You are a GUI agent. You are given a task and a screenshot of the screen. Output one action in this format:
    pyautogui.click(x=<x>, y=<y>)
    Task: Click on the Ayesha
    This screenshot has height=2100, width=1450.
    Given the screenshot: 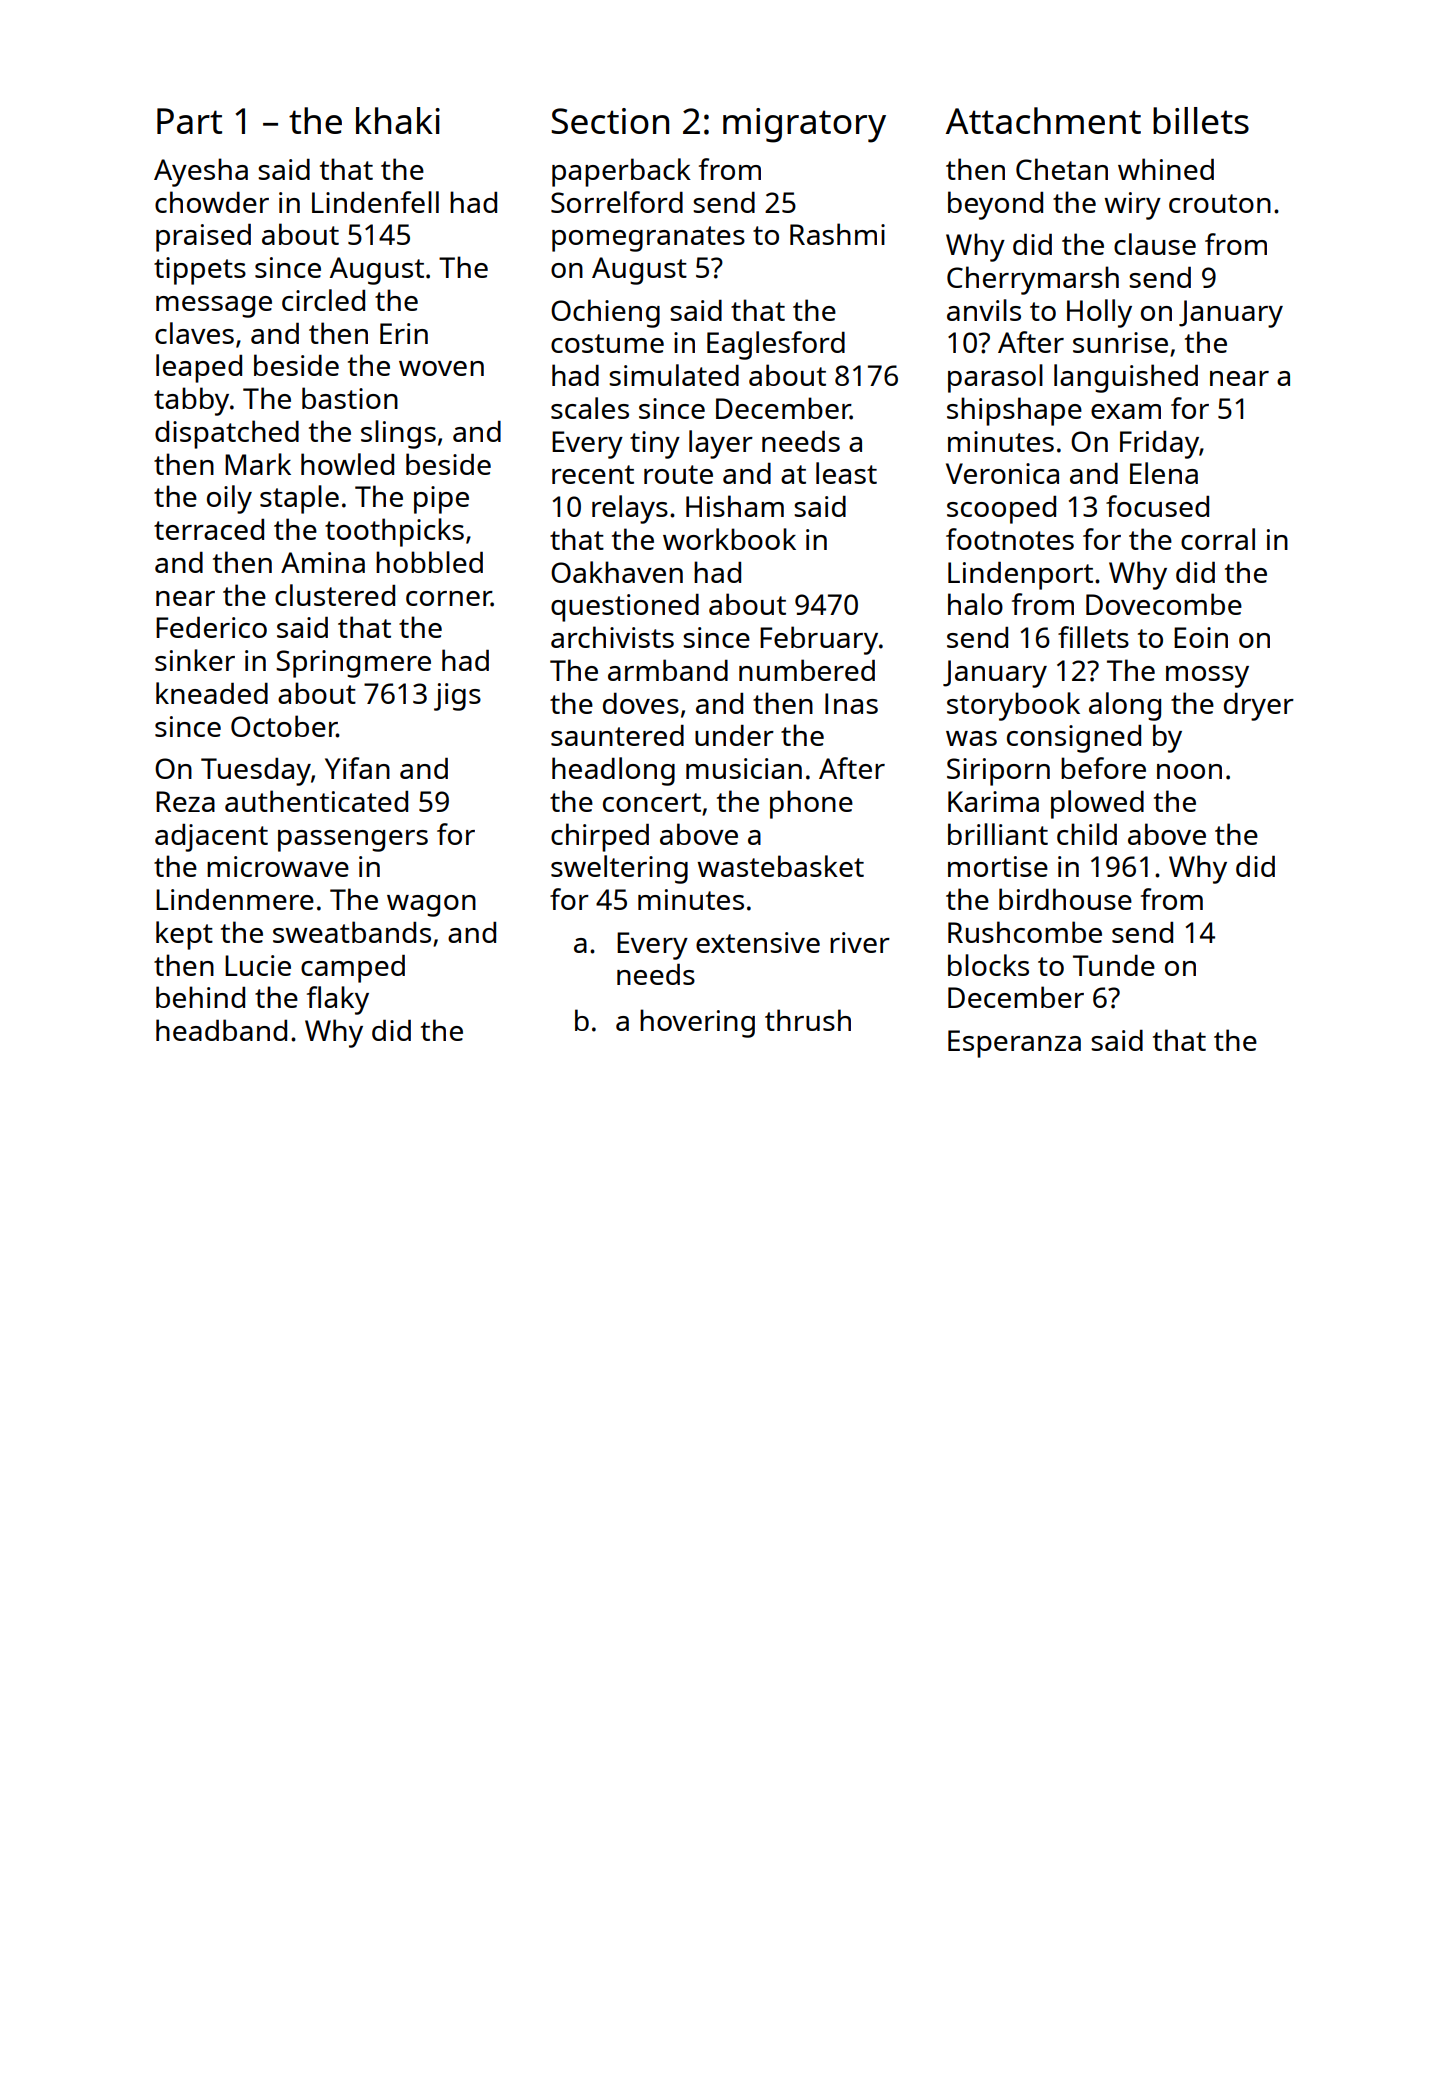 What is the action you would take?
    pyautogui.click(x=201, y=172)
